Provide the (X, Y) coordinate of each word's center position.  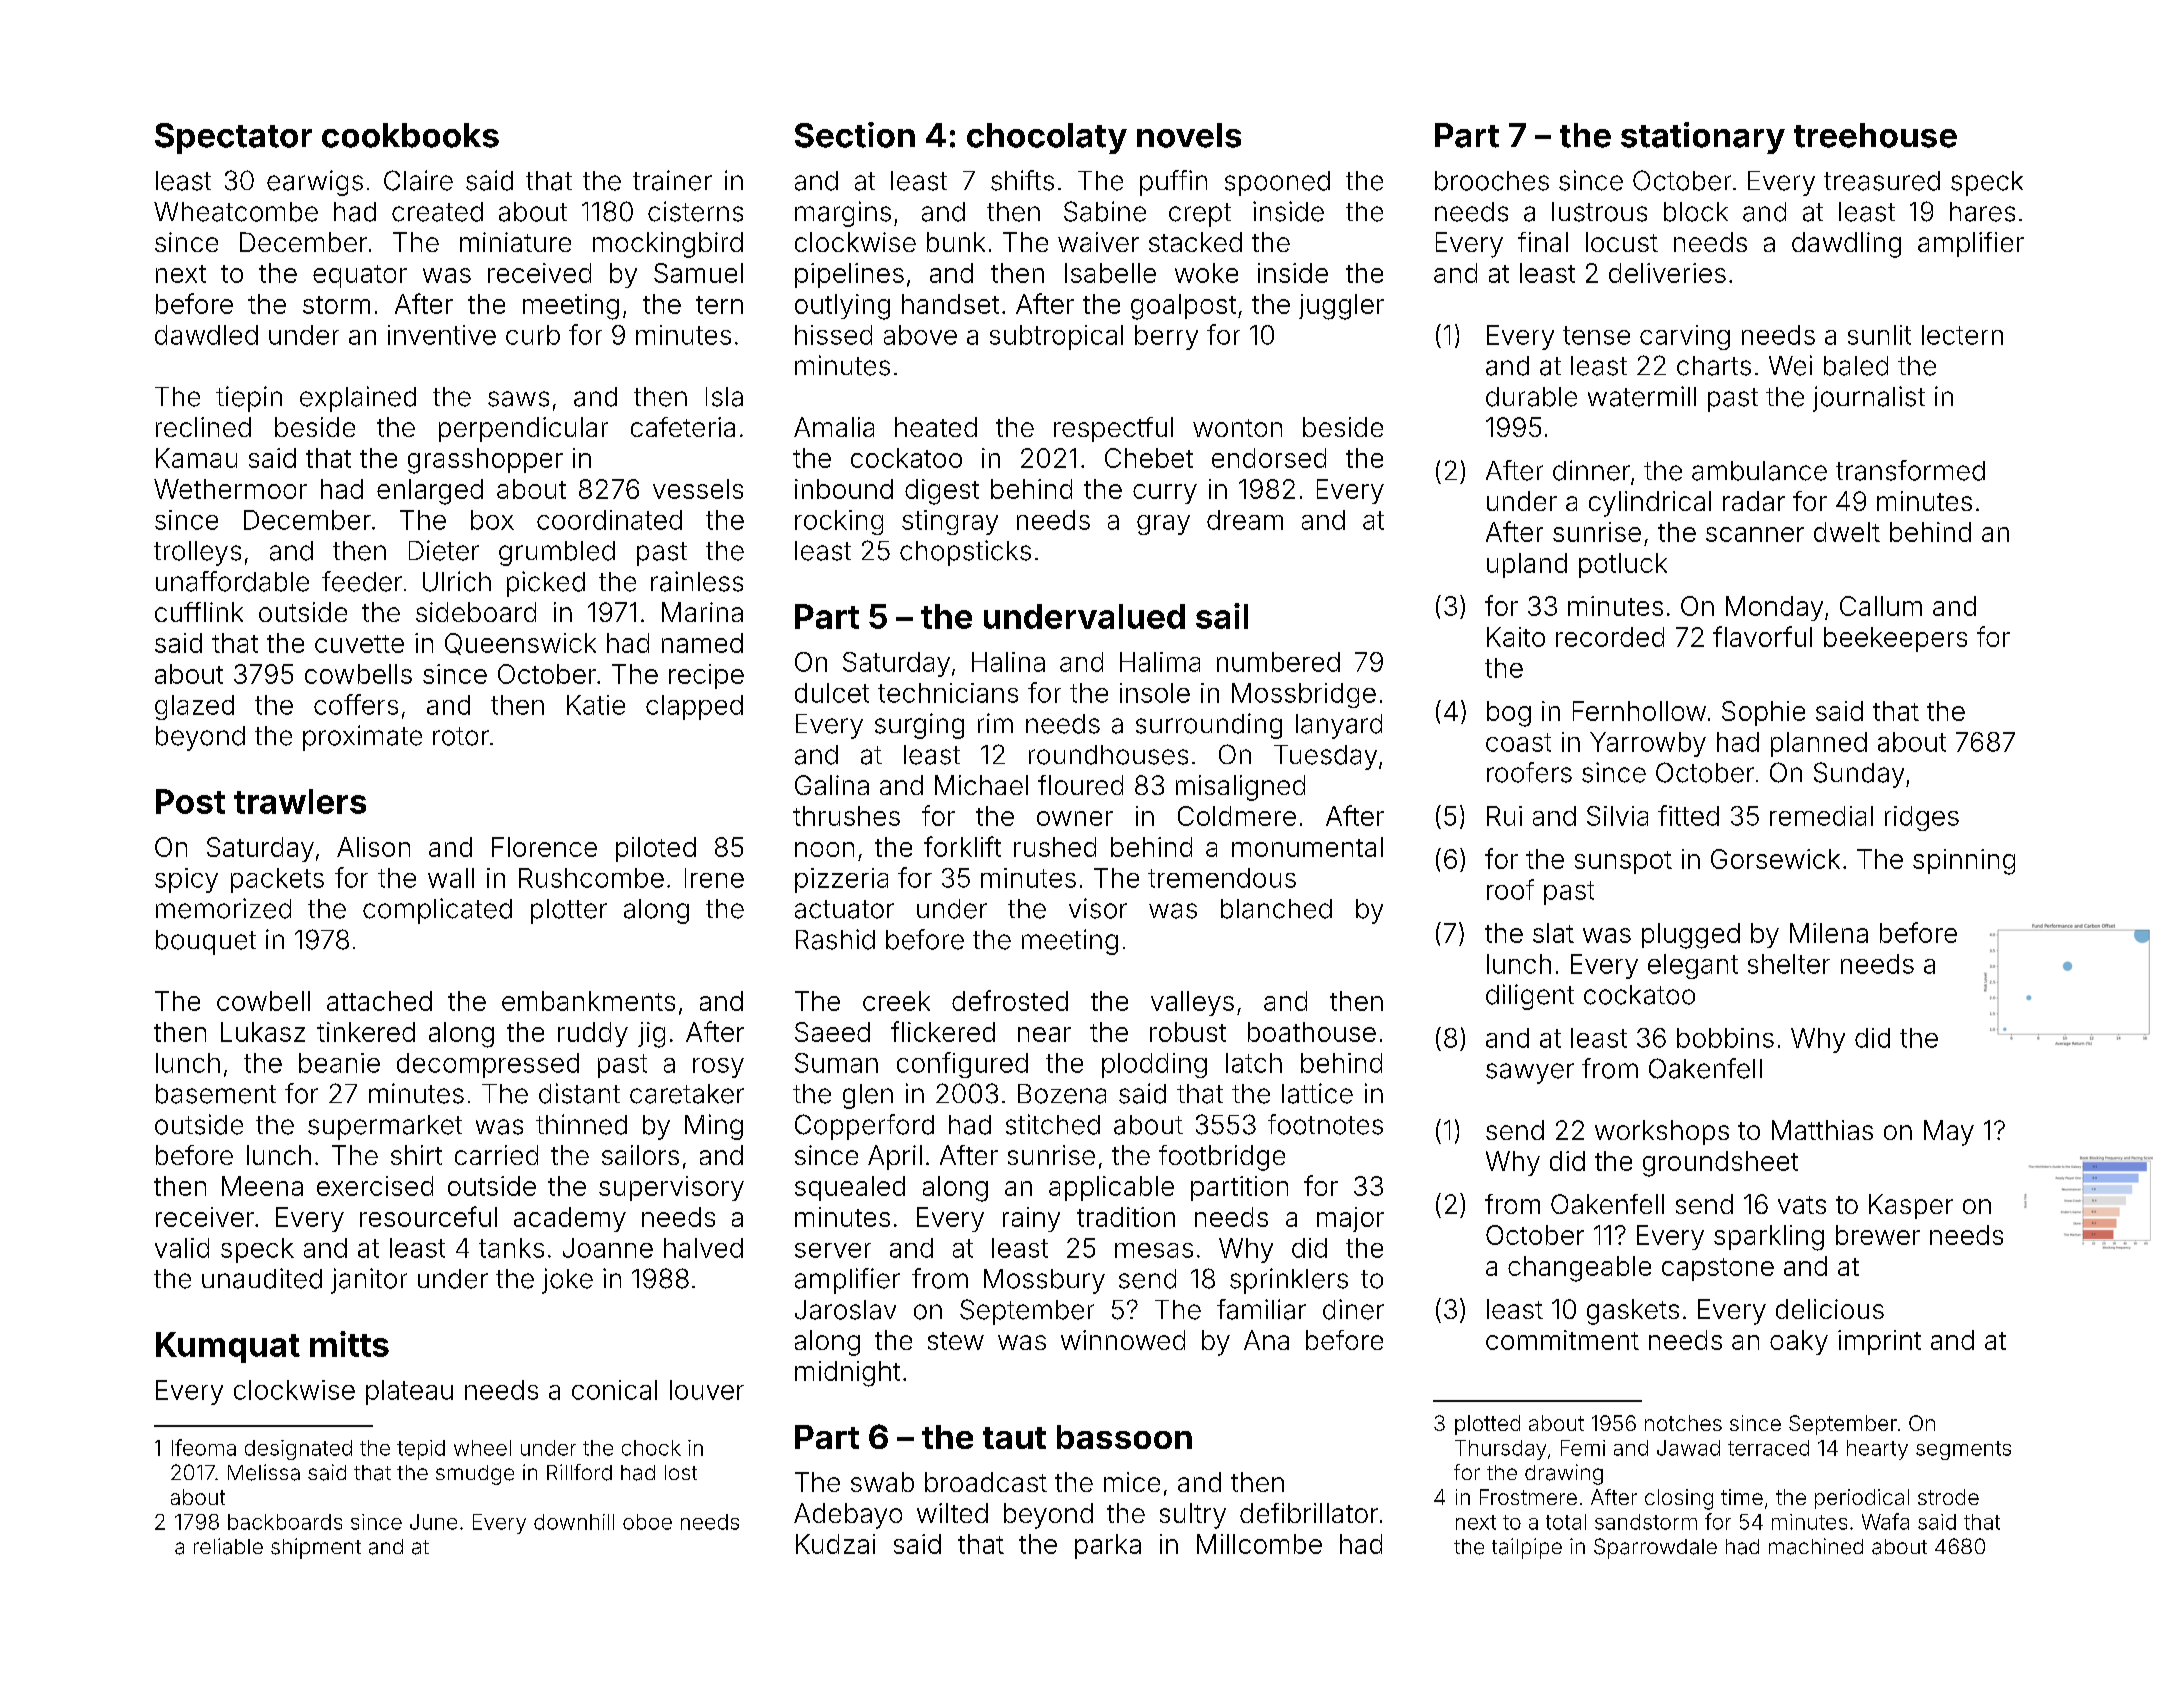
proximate (362, 738)
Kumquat (228, 1347)
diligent (1530, 997)
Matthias (1822, 1130)
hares (1982, 212)
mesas (1154, 1250)
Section (855, 135)
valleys (1192, 1003)
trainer (672, 180)
